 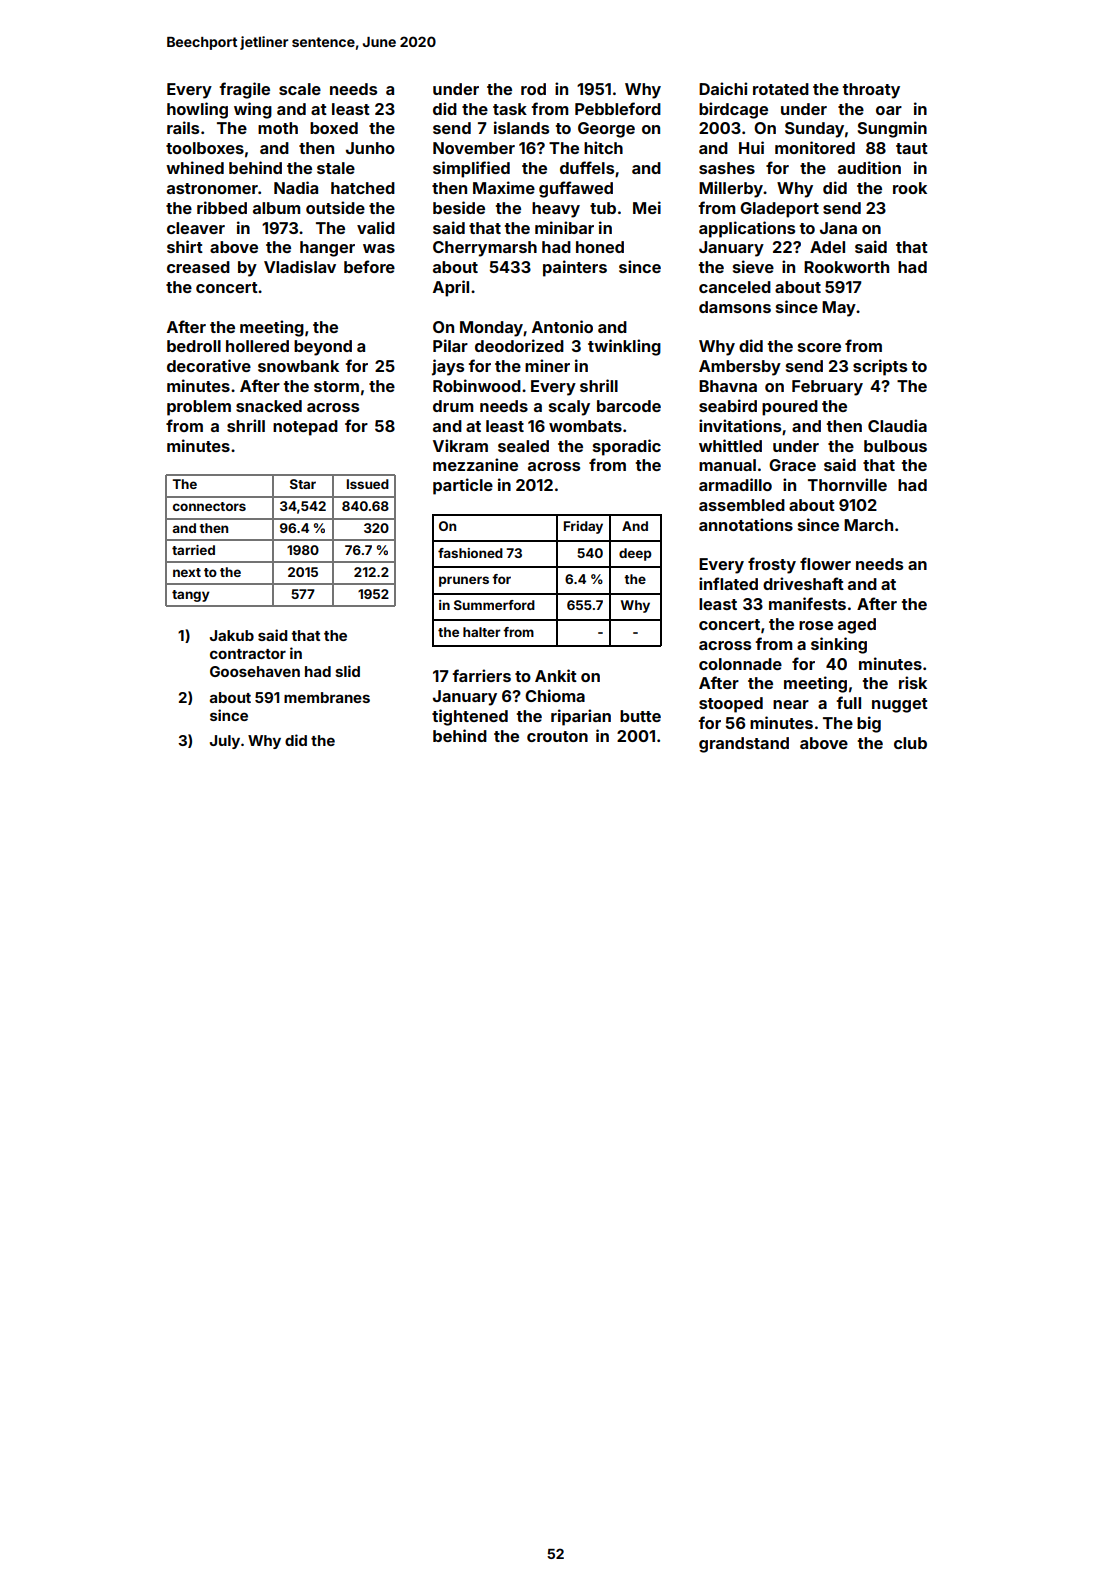 I want to click on club, so click(x=910, y=743).
